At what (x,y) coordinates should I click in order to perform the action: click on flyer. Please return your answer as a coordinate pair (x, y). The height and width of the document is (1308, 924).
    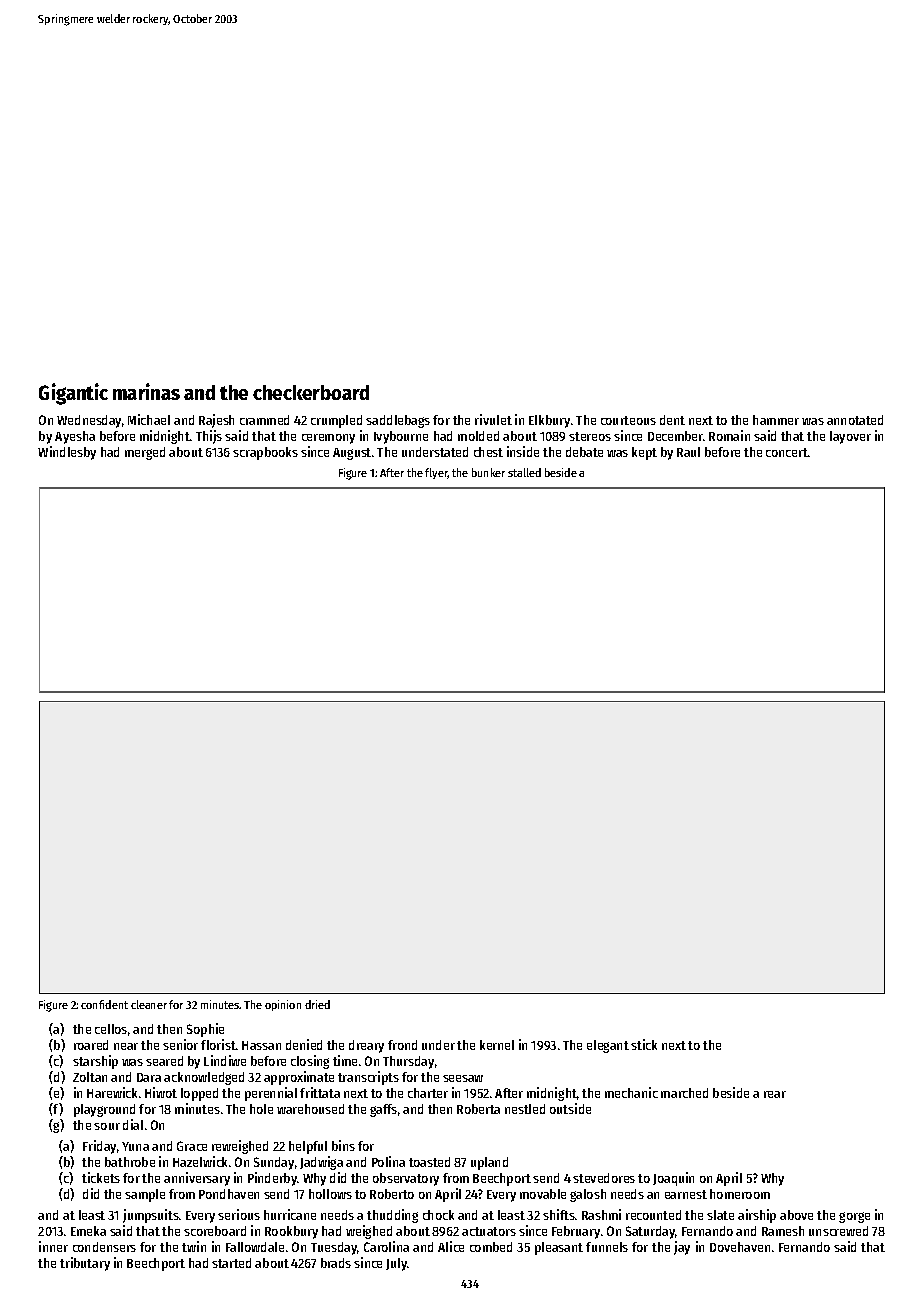
    Looking at the image, I should click on (436, 473).
